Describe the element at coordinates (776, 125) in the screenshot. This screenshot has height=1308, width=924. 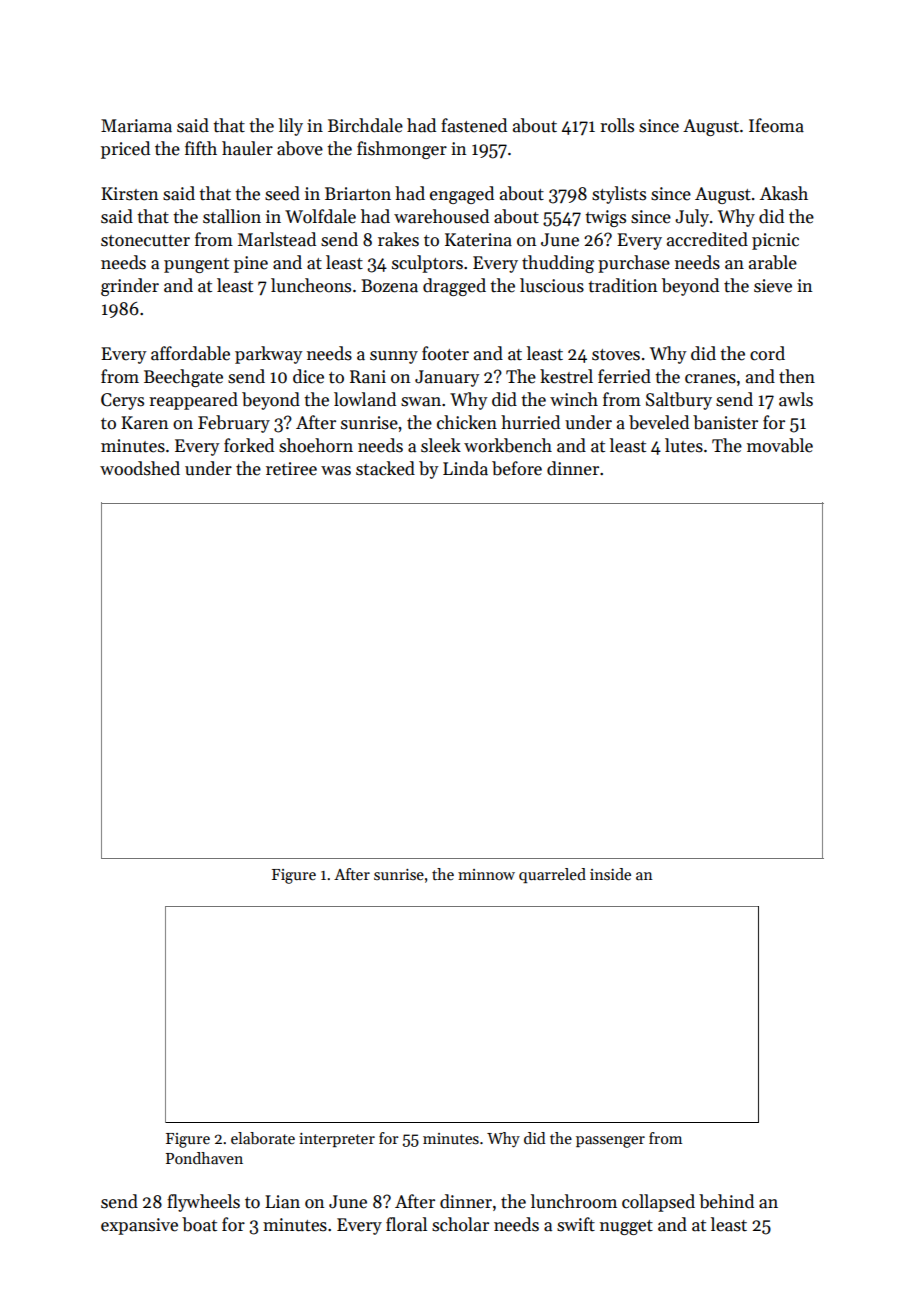
I see `Ifeoma` at that location.
